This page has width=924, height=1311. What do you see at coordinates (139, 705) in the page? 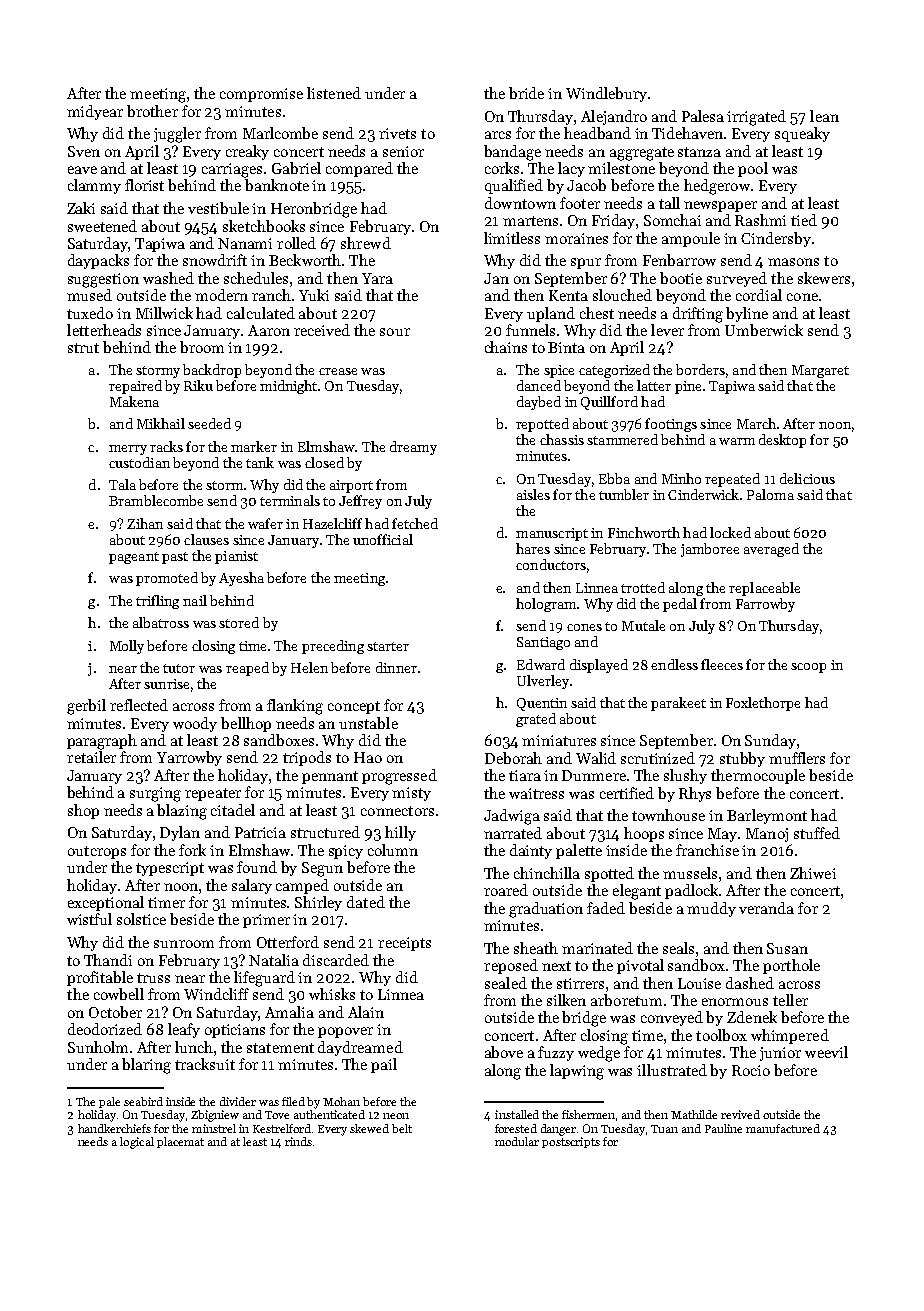
I see `reflected` at bounding box center [139, 705].
